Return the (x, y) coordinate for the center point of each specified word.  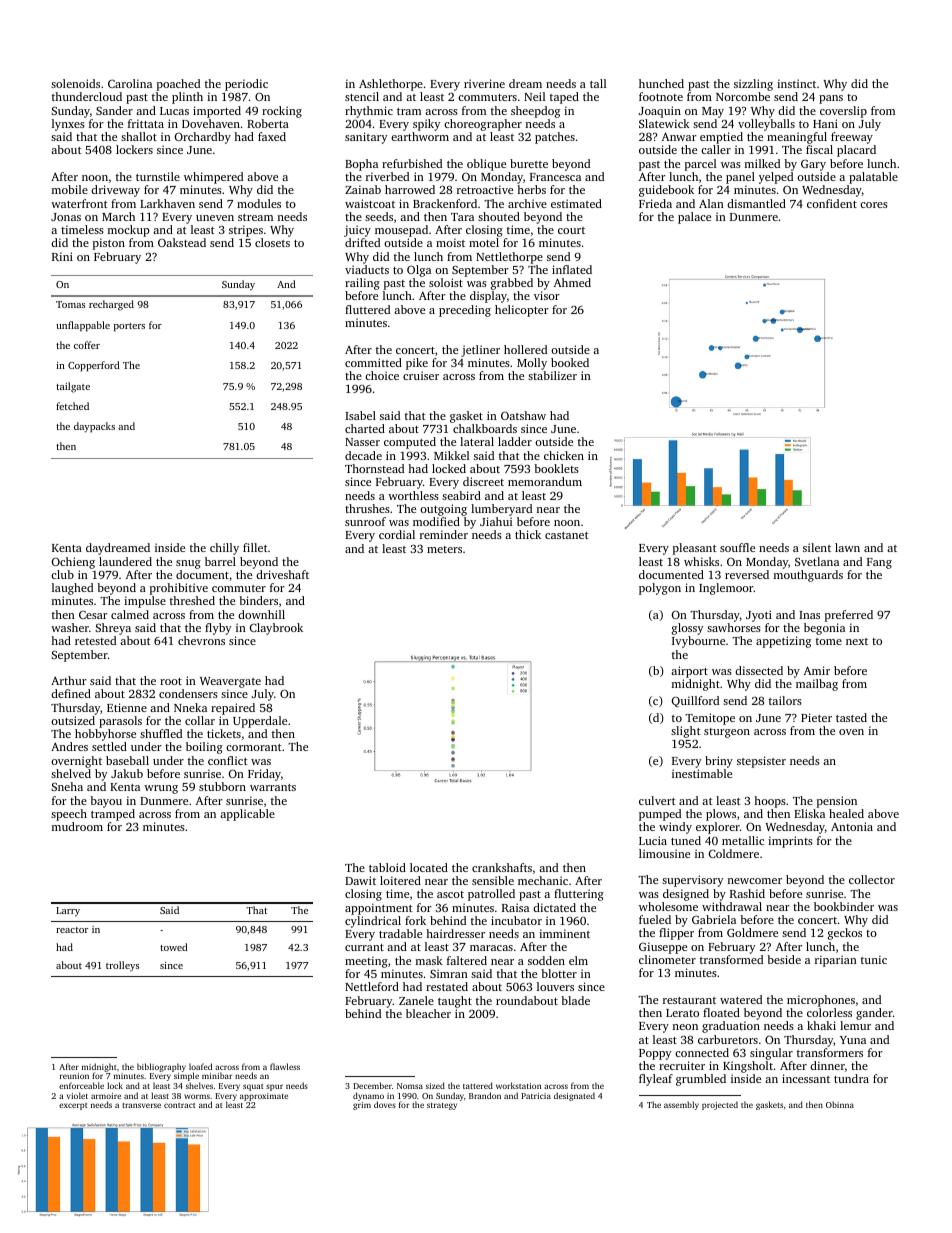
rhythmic (369, 112)
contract (179, 1105)
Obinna (840, 1104)
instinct (796, 83)
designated (574, 1096)
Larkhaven (167, 203)
